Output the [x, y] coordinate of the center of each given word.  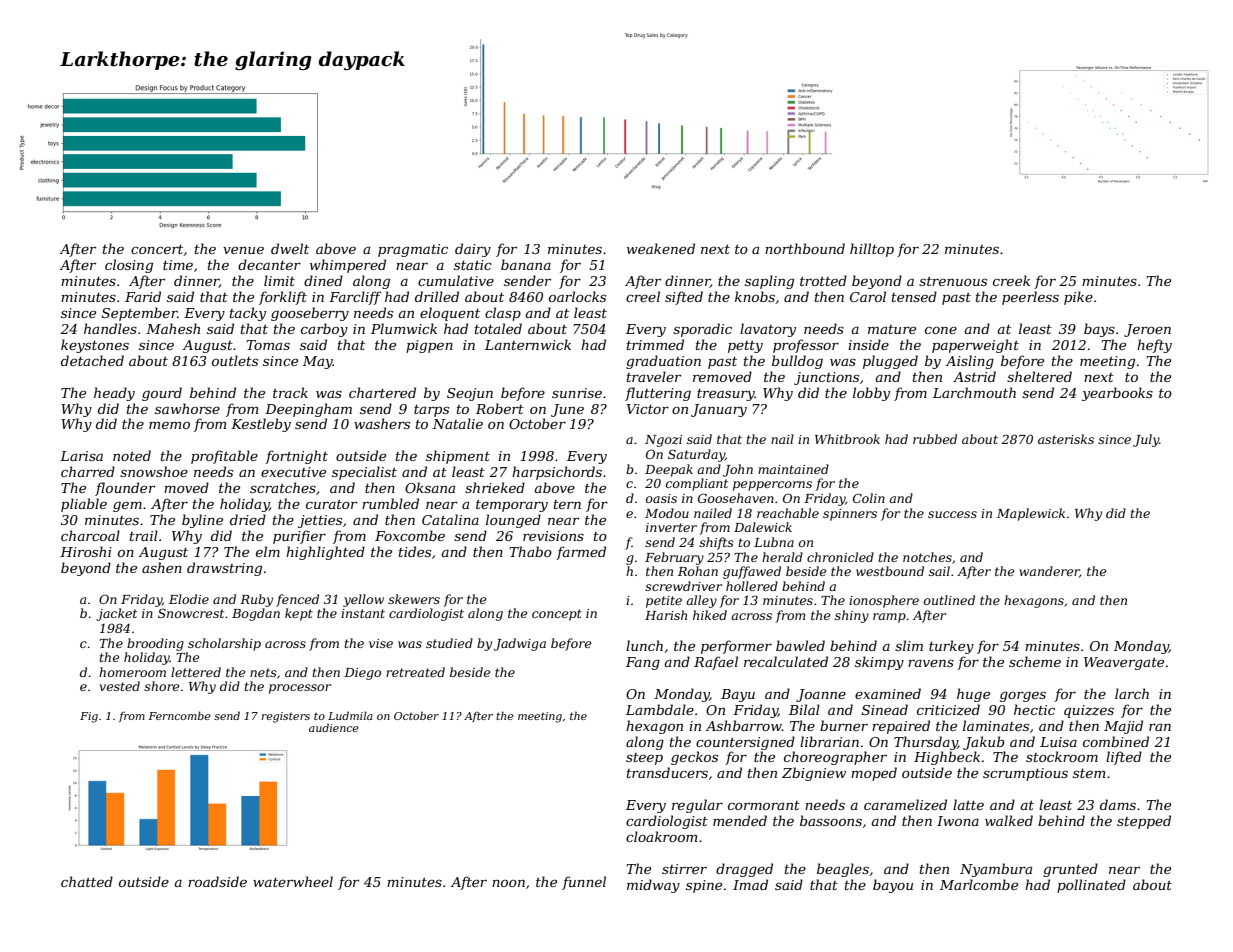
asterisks [1066, 439]
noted [132, 455]
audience [334, 727]
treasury [726, 395]
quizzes [1089, 711]
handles [110, 328]
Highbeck [947, 758]
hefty [1154, 346]
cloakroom [661, 836]
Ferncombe [179, 715]
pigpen [429, 346]
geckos [694, 758]
